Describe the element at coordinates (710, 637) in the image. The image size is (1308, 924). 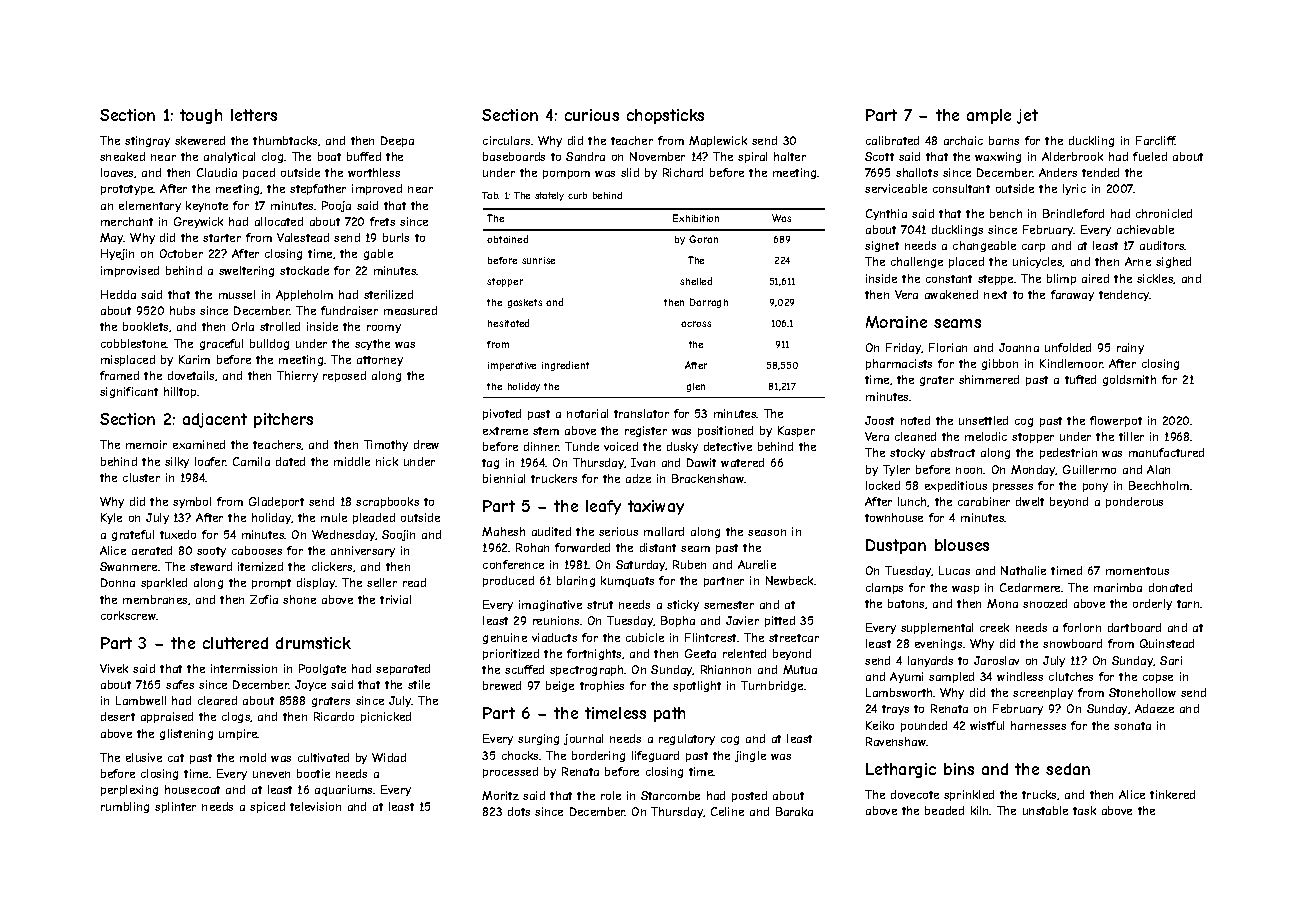
I see `Flintcrest` at that location.
